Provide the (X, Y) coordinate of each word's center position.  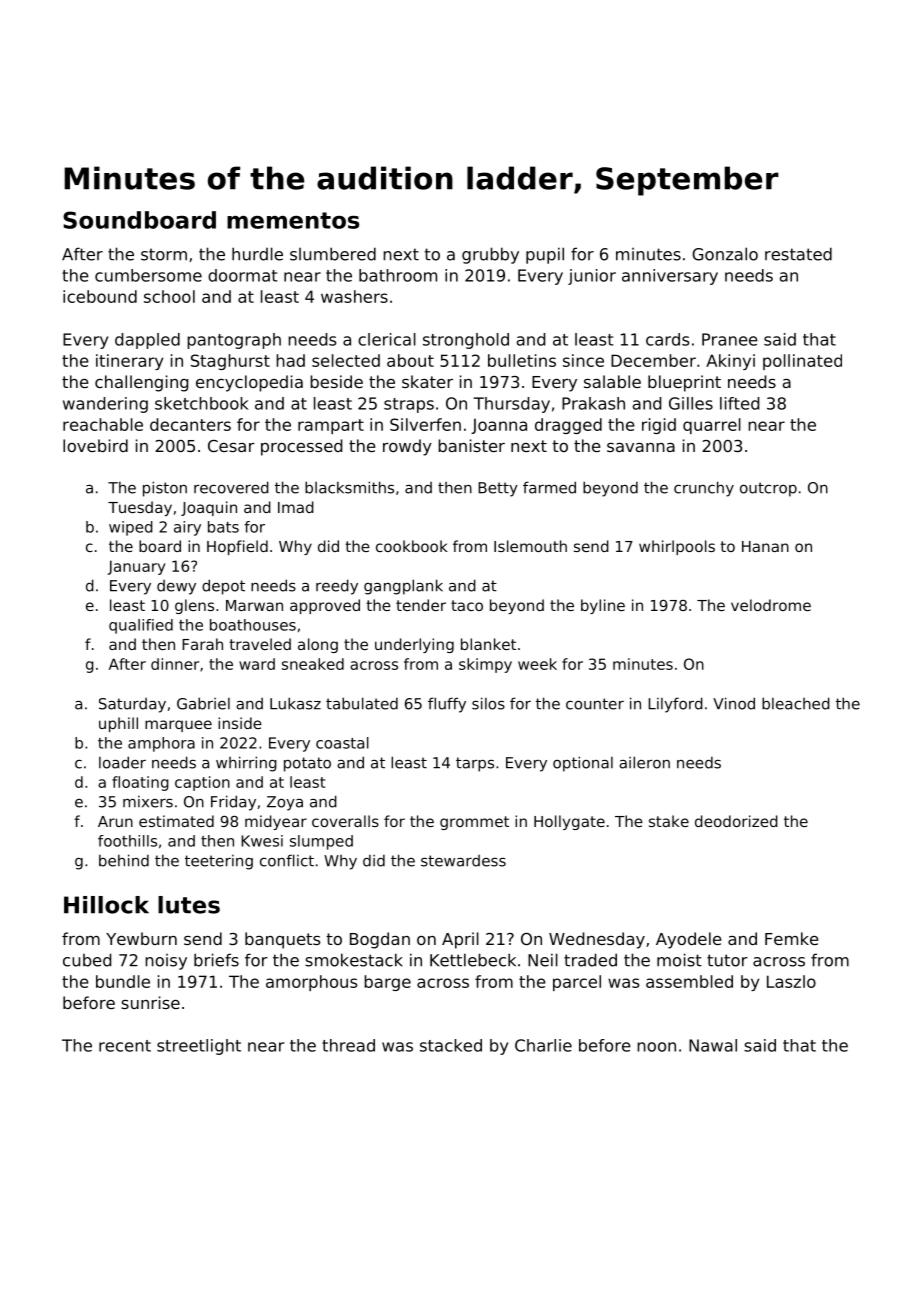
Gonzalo (725, 254)
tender (421, 605)
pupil (545, 255)
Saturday (132, 705)
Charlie (543, 1045)
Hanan (765, 546)
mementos (293, 220)
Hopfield (237, 547)
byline (603, 606)
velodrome (771, 605)
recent (125, 1046)
